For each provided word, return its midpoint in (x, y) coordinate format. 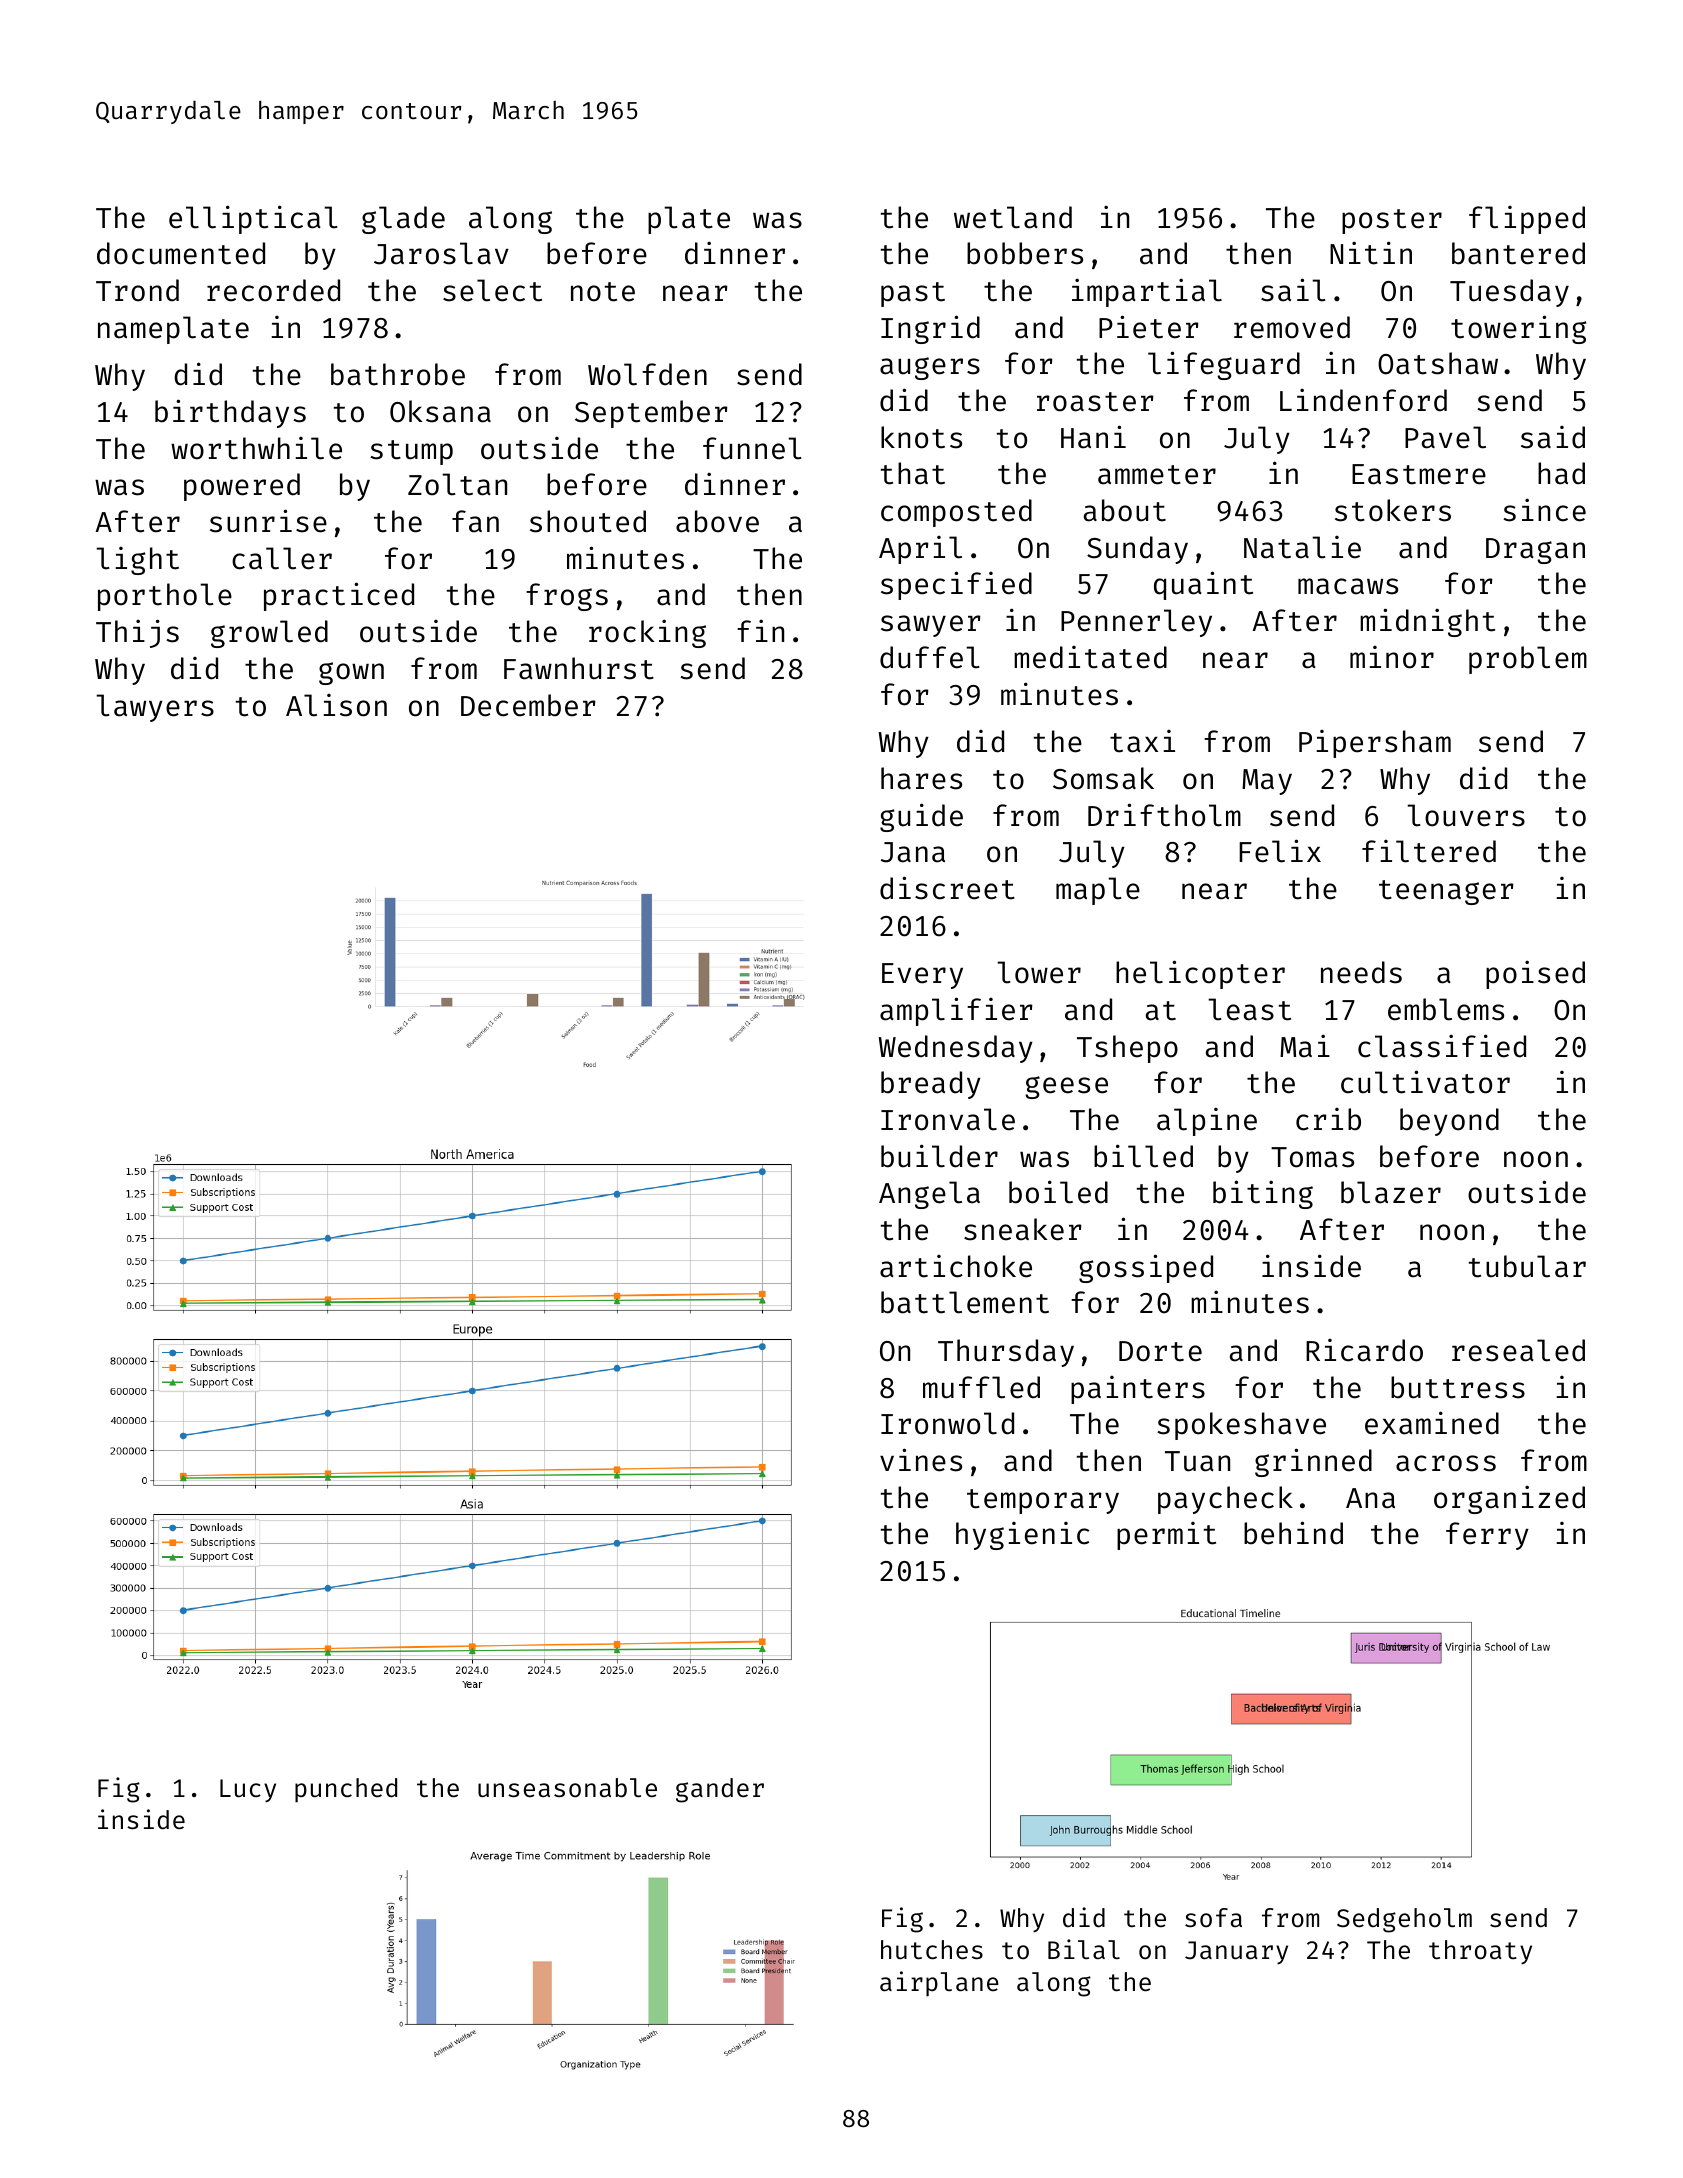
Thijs (137, 633)
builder (939, 1156)
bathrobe (398, 374)
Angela (929, 1195)
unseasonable (567, 1788)
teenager (1446, 892)
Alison (336, 705)
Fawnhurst (579, 668)
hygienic (1022, 1536)
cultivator (1425, 1082)
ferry (1487, 1536)
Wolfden (647, 374)
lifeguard (1224, 365)
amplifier (956, 1011)
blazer (1391, 1192)
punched (346, 1790)
